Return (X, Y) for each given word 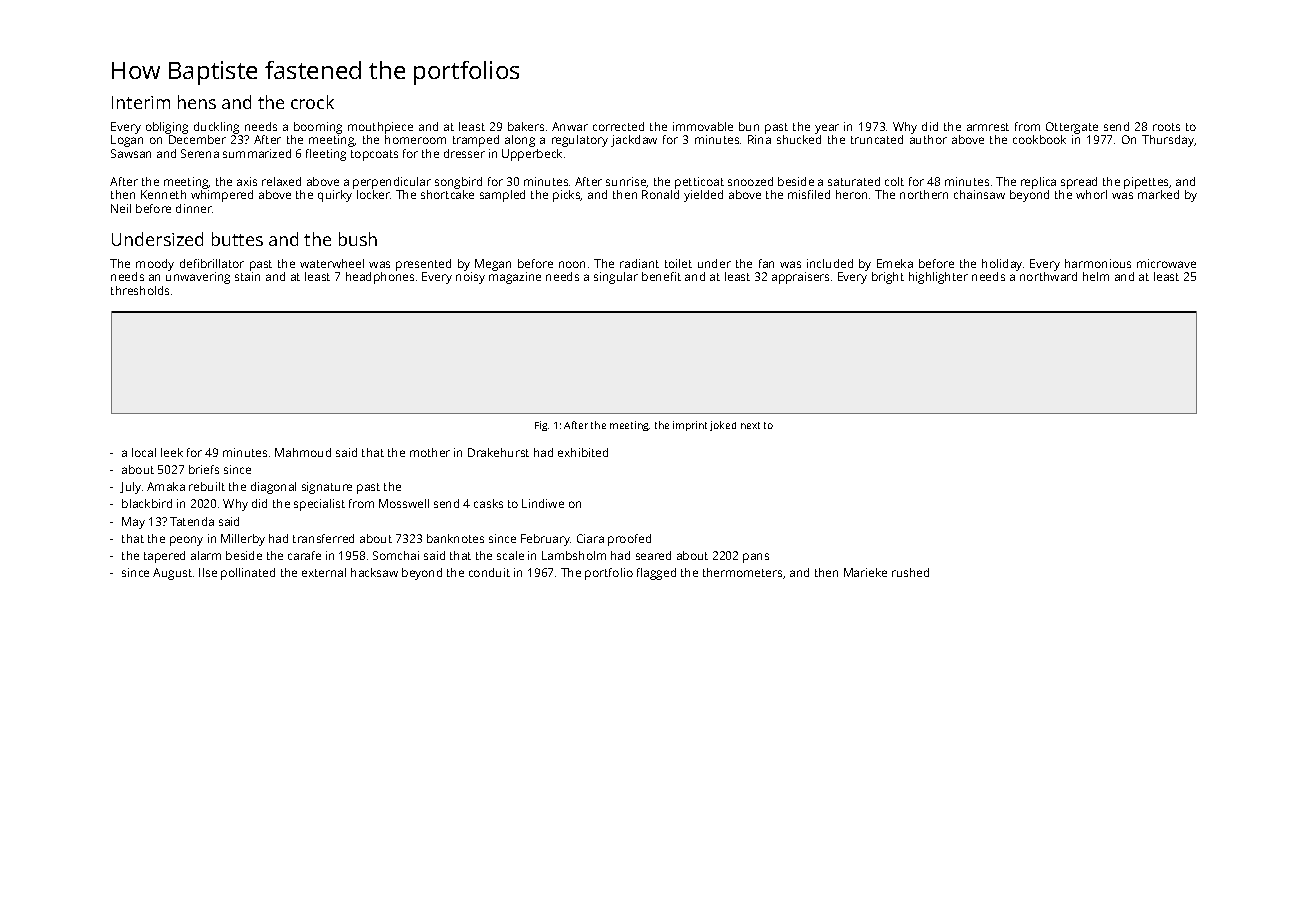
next (750, 425)
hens (197, 102)
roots (1166, 127)
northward (1048, 276)
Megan (493, 265)
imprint (690, 426)
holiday (1002, 265)
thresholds (140, 290)
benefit (661, 276)
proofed (629, 540)
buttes (237, 239)
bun (749, 126)
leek (172, 452)
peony (186, 541)
